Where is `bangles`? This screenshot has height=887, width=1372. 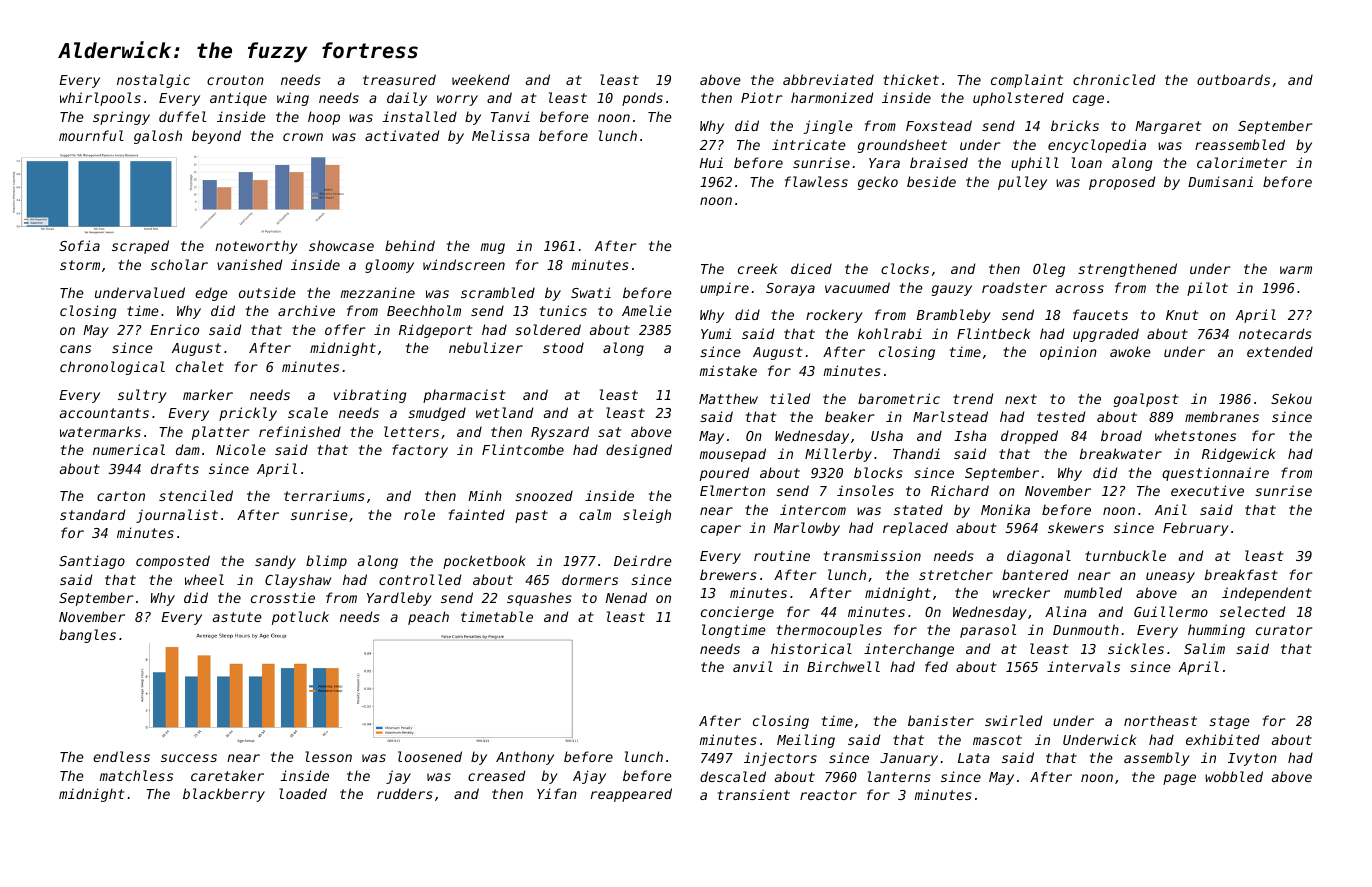 bangles is located at coordinates (88, 636).
